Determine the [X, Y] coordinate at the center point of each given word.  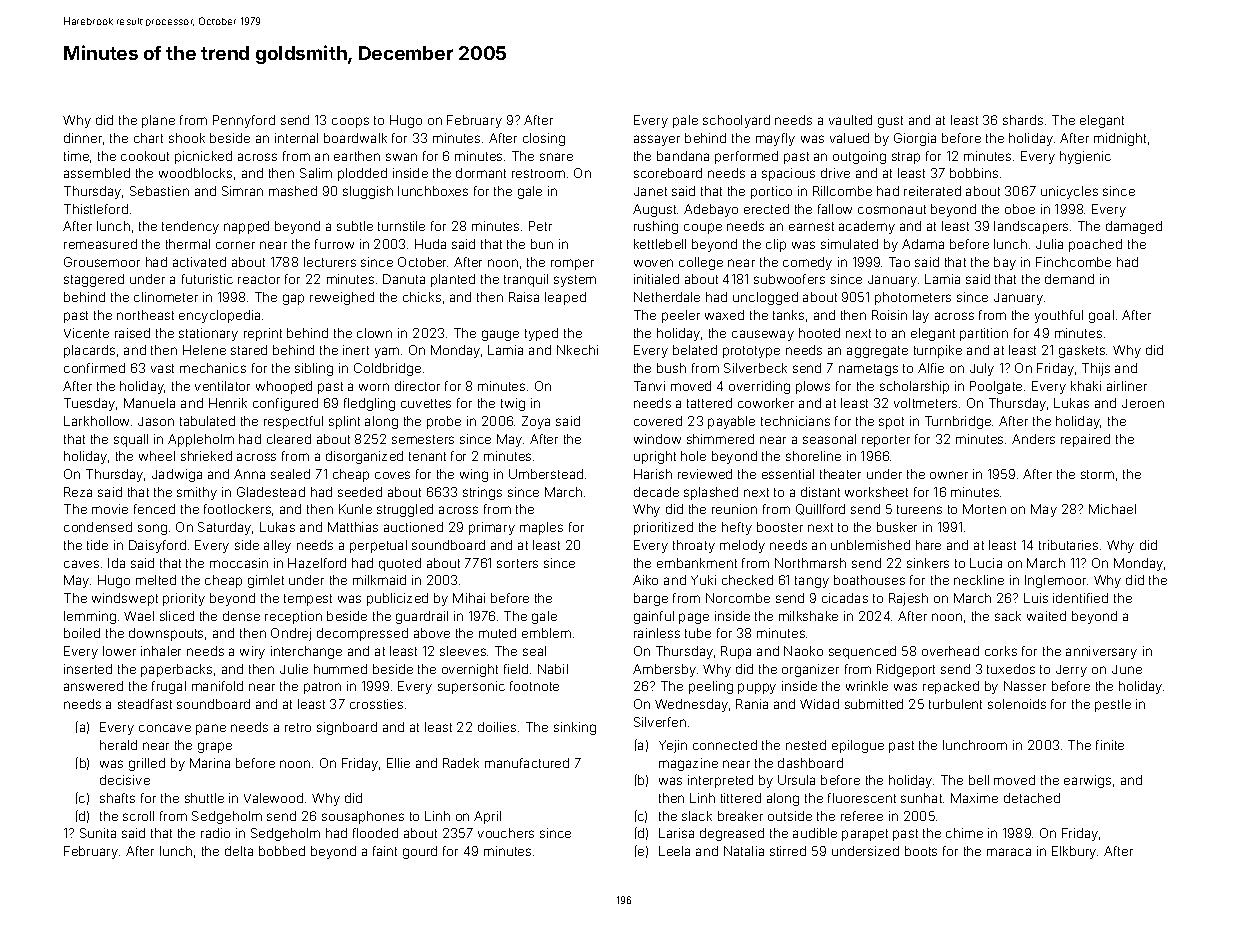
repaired [1085, 440]
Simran [242, 191]
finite [1110, 745]
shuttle [204, 798]
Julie [294, 669]
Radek [461, 763]
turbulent [955, 704]
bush [671, 368]
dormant [481, 173]
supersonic [471, 687]
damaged [1134, 227]
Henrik [228, 403]
